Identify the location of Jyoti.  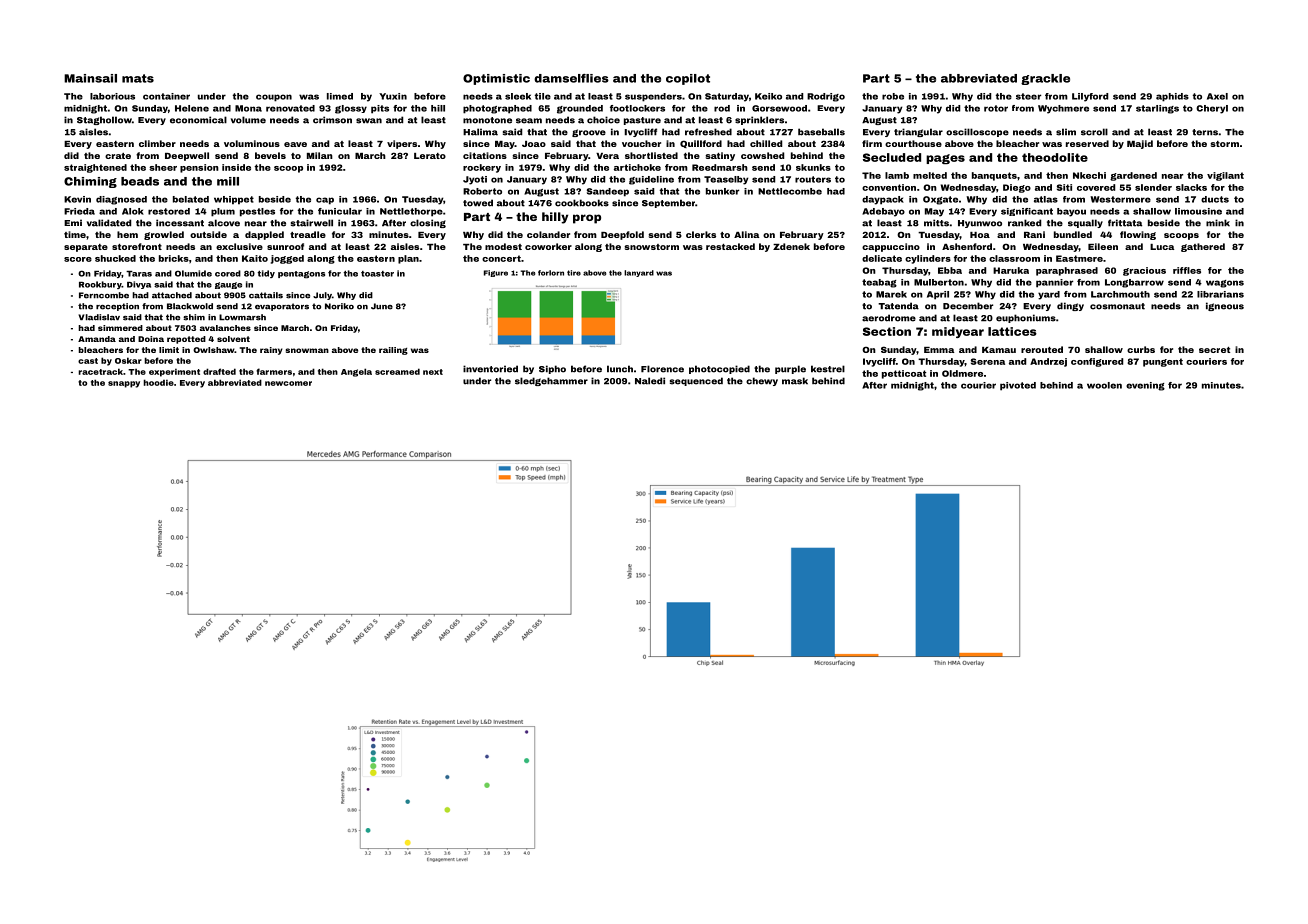
(475, 180).
